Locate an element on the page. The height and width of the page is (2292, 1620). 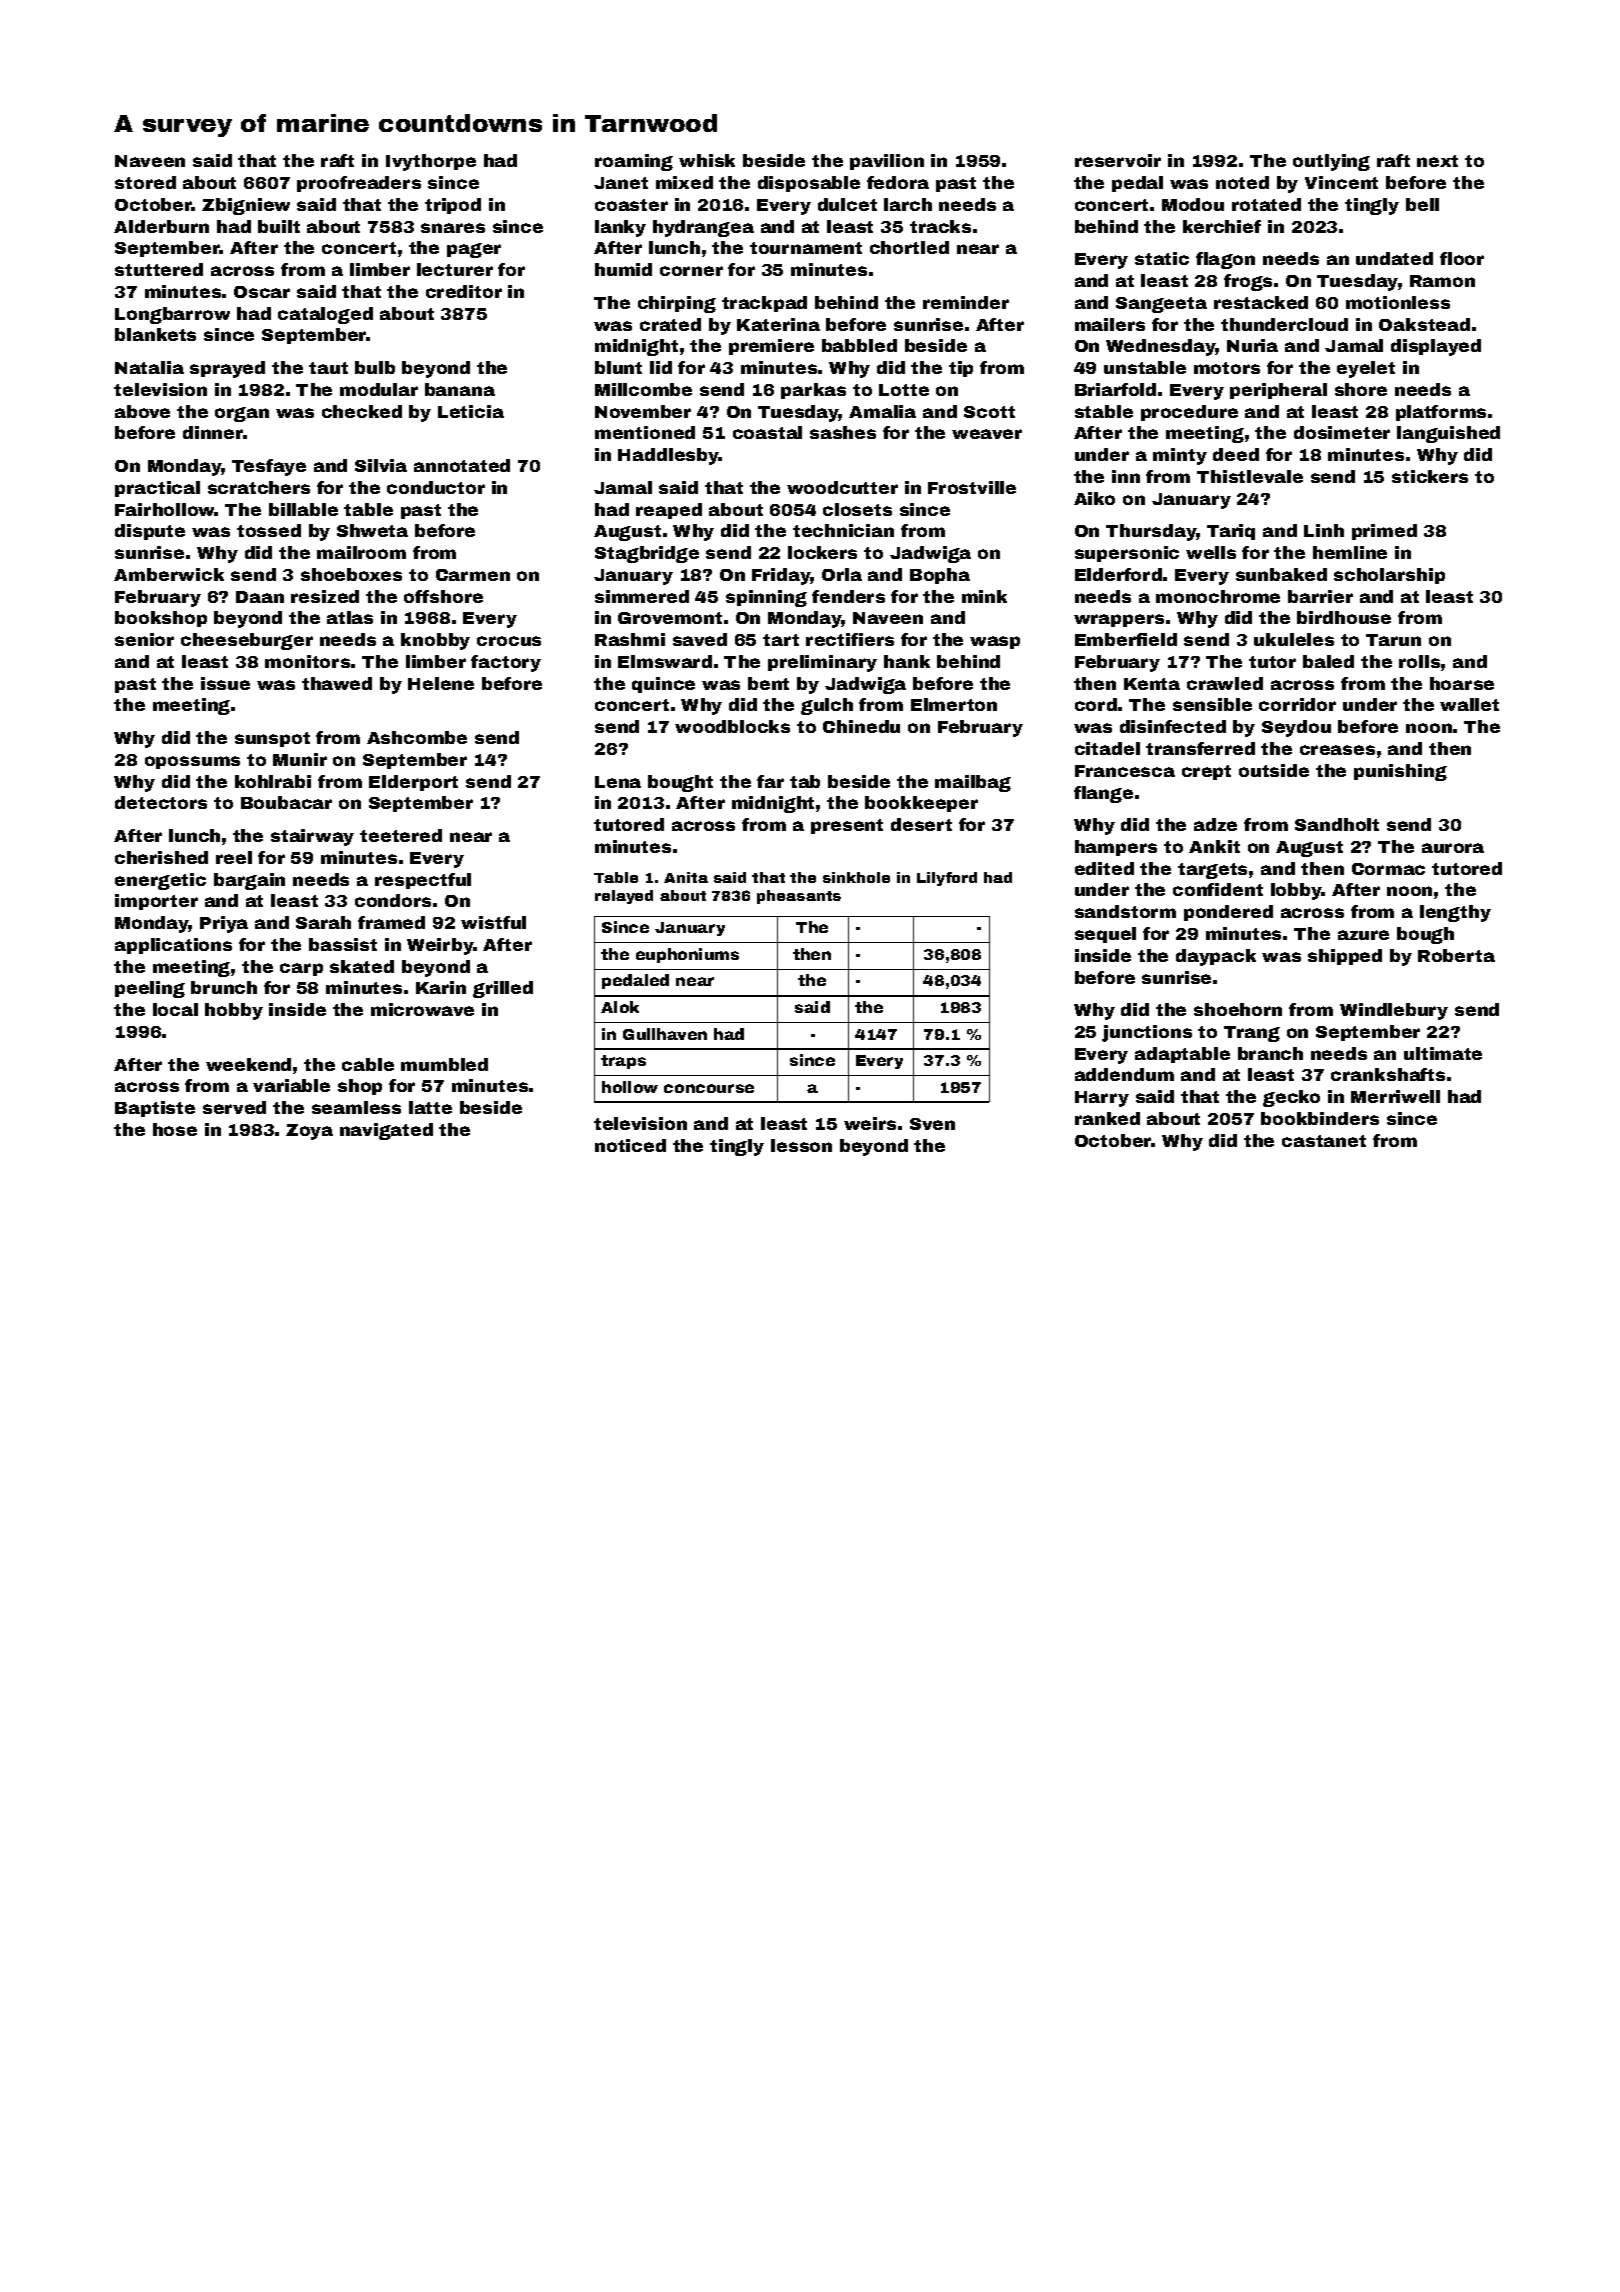
above is located at coordinates (142, 411).
